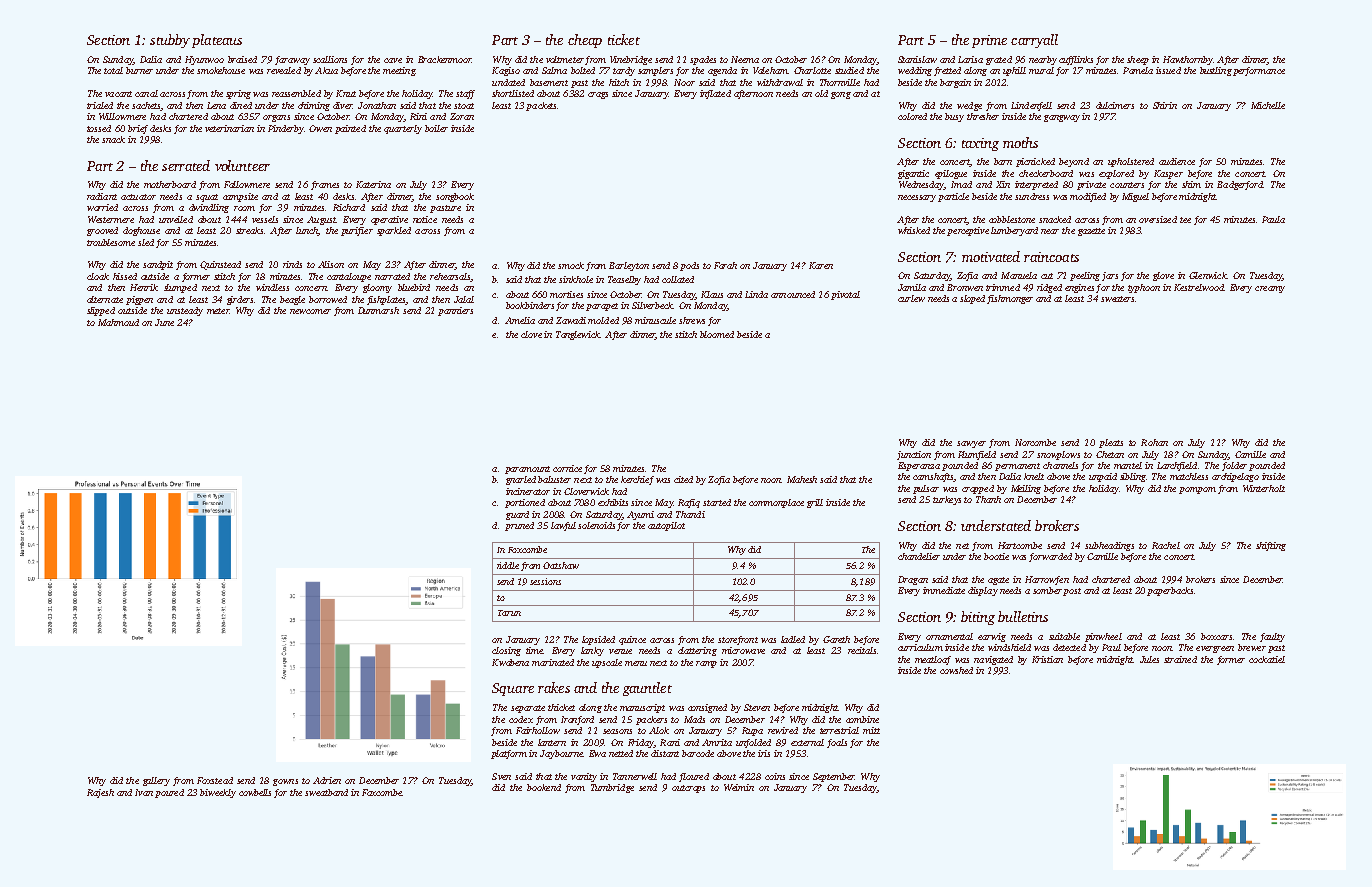  Describe the element at coordinates (1240, 185) in the image. I see `Badgerford` at that location.
